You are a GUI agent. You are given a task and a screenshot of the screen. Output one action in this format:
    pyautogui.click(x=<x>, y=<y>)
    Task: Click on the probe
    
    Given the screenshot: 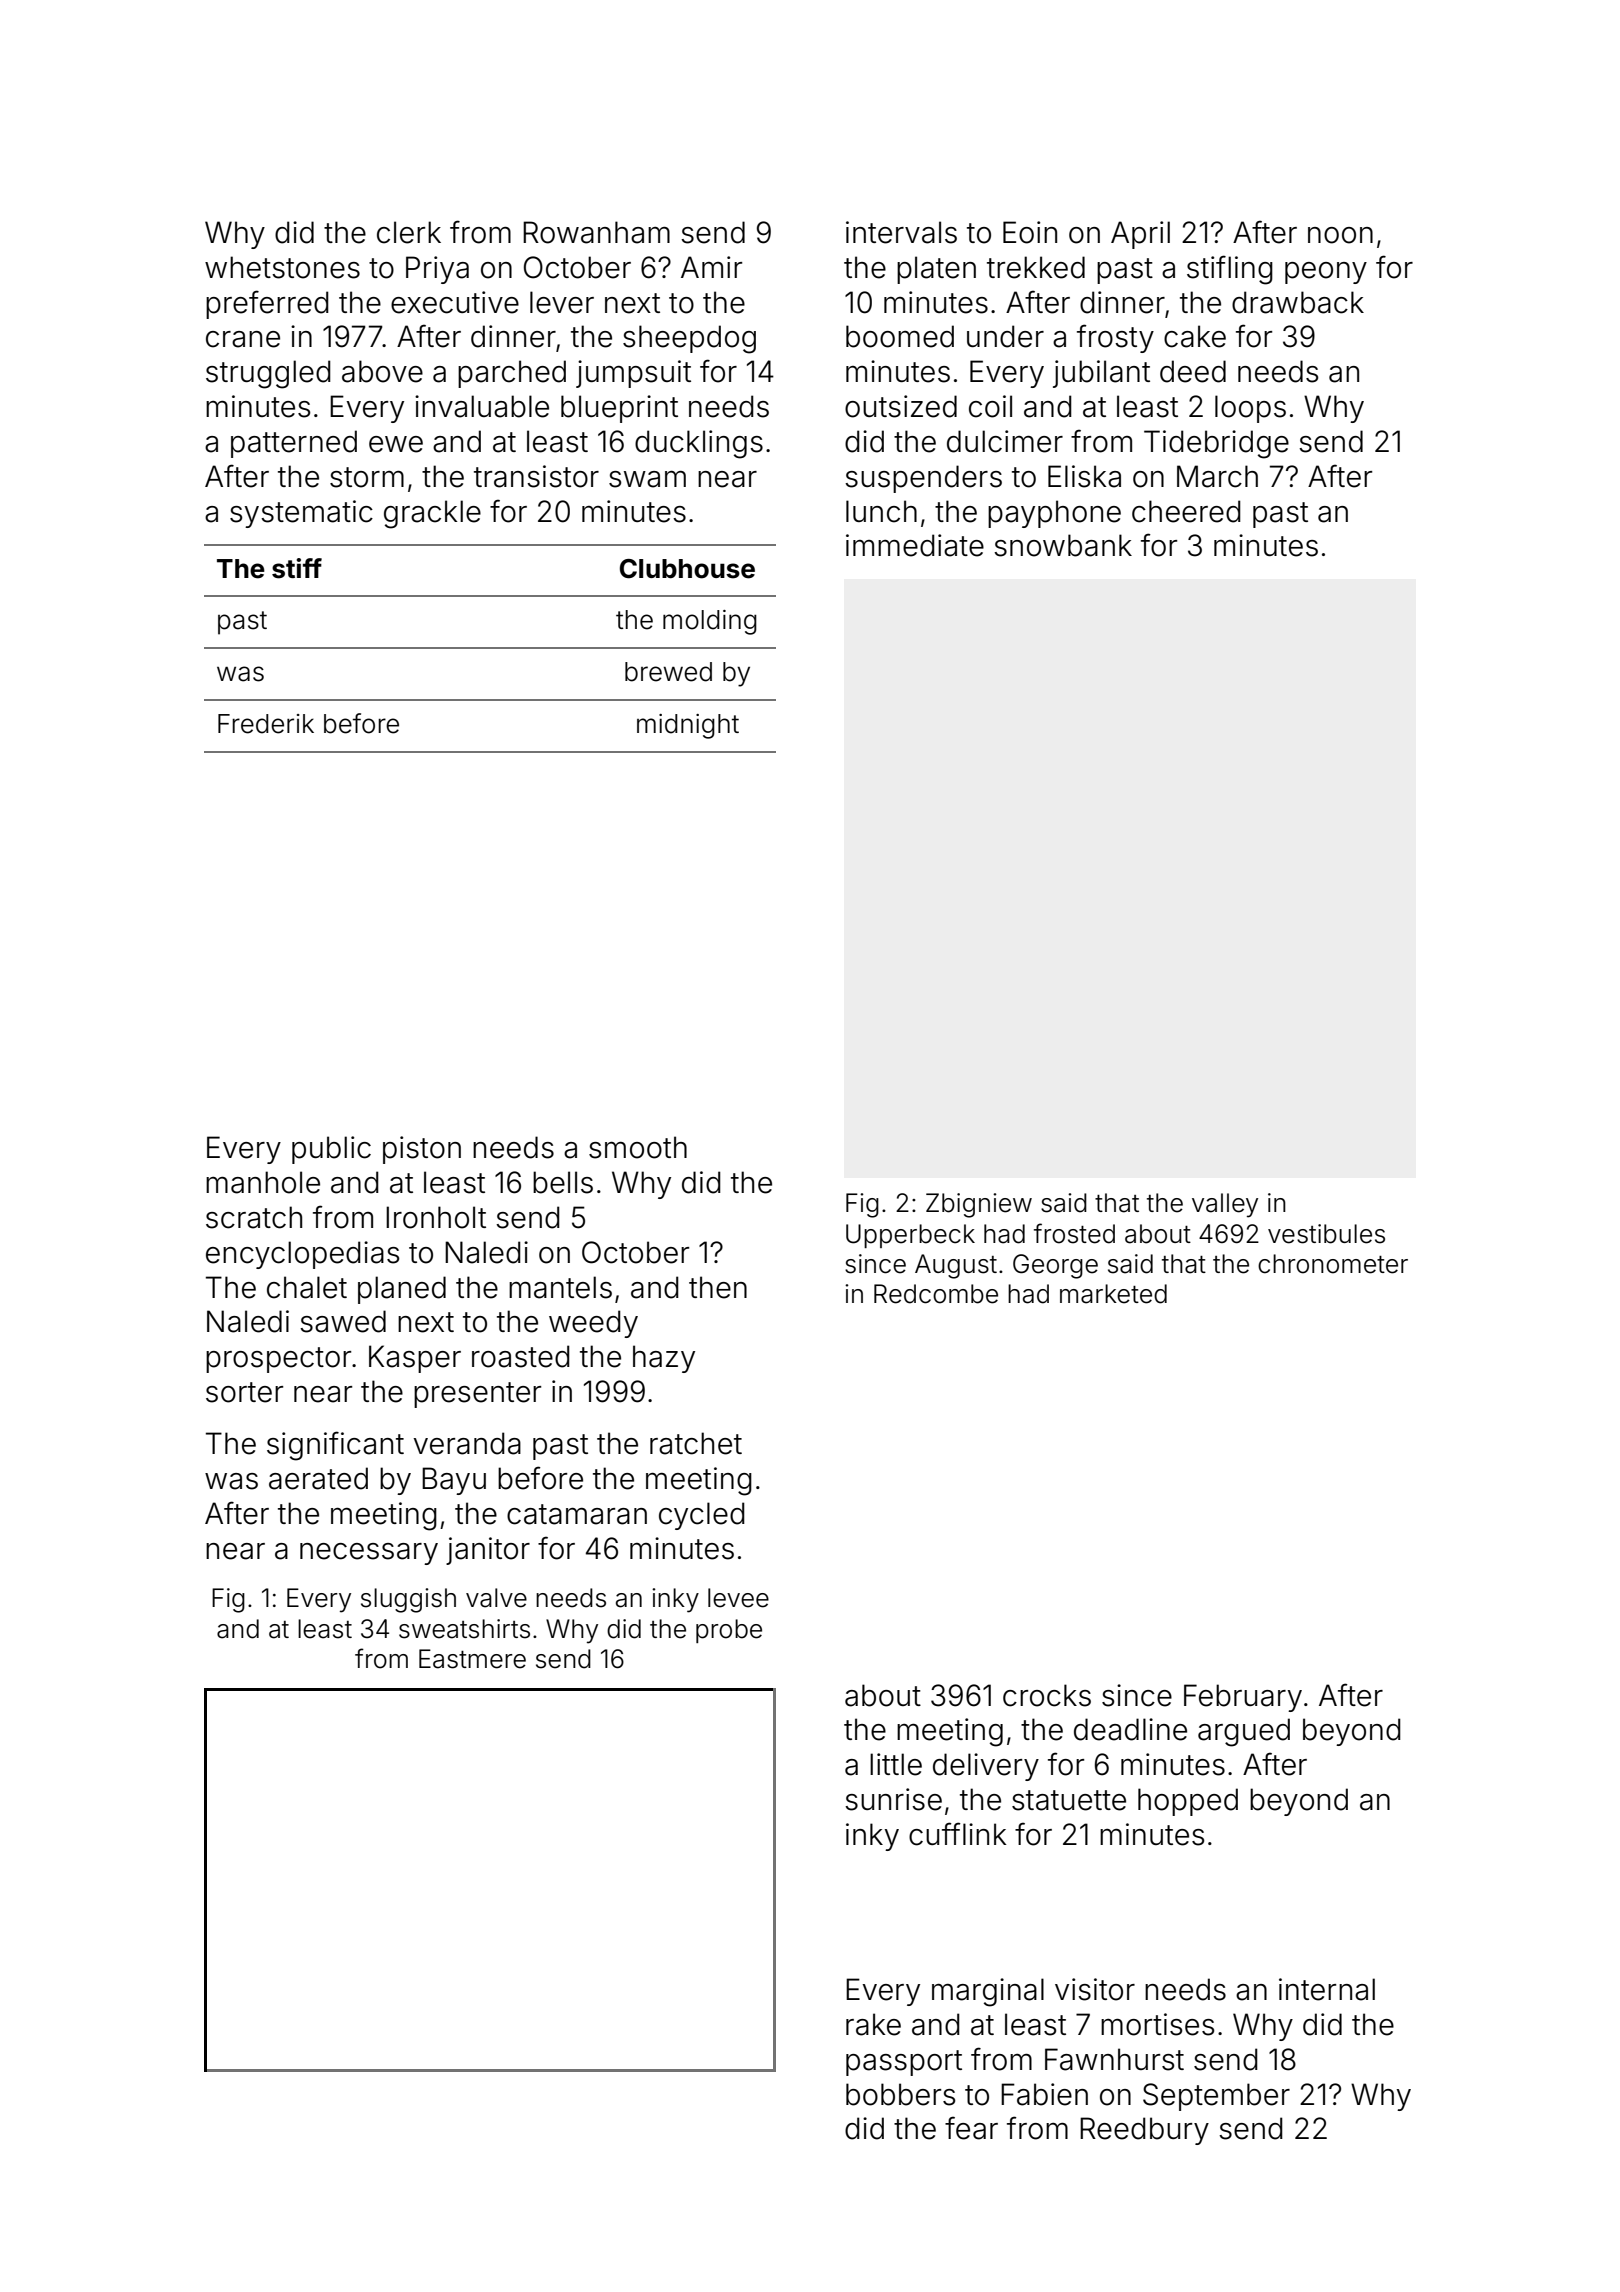 What is the action you would take?
    pyautogui.click(x=729, y=1631)
